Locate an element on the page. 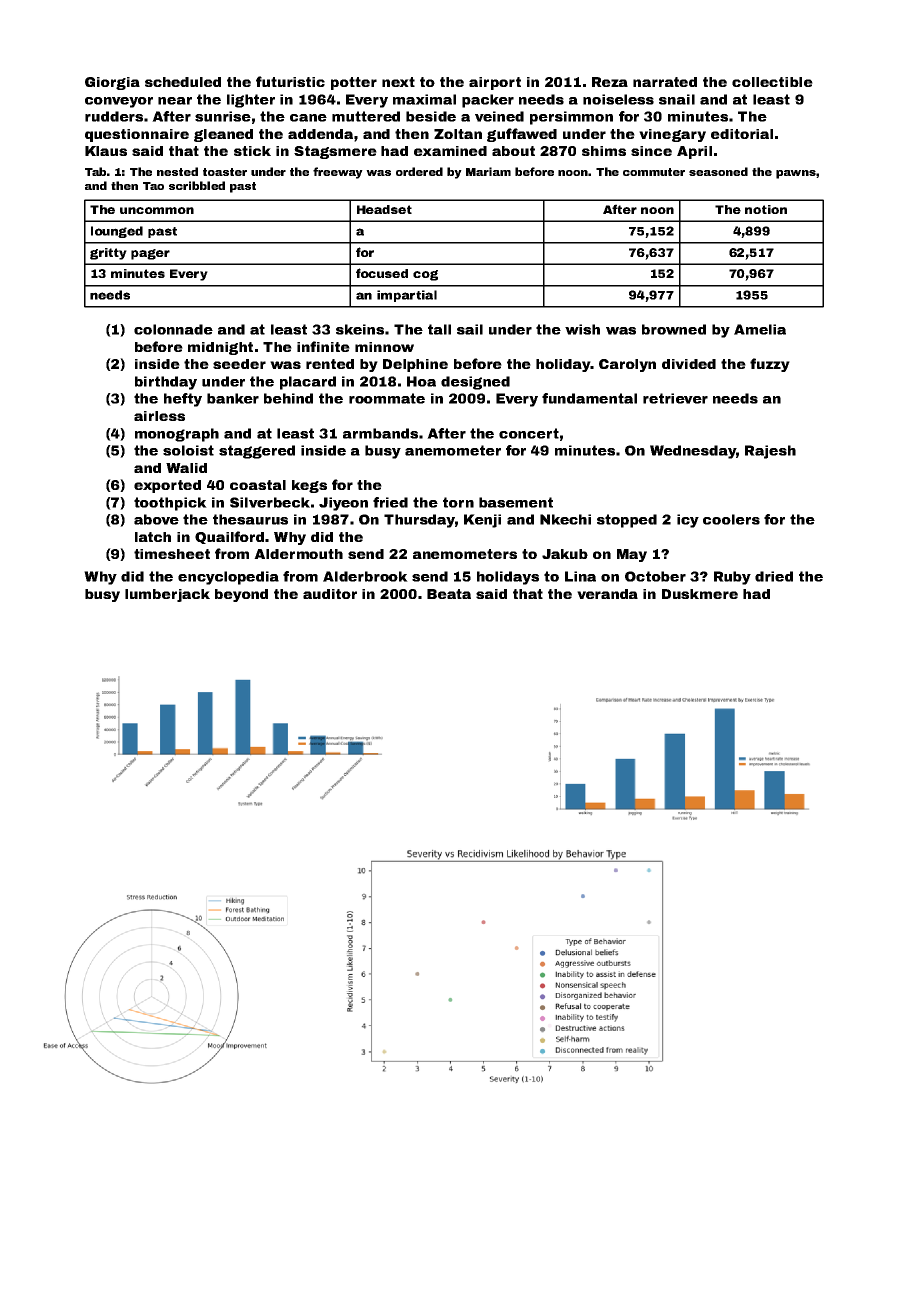 Image resolution: width=908 pixels, height=1316 pixels. midnight is located at coordinates (220, 348).
